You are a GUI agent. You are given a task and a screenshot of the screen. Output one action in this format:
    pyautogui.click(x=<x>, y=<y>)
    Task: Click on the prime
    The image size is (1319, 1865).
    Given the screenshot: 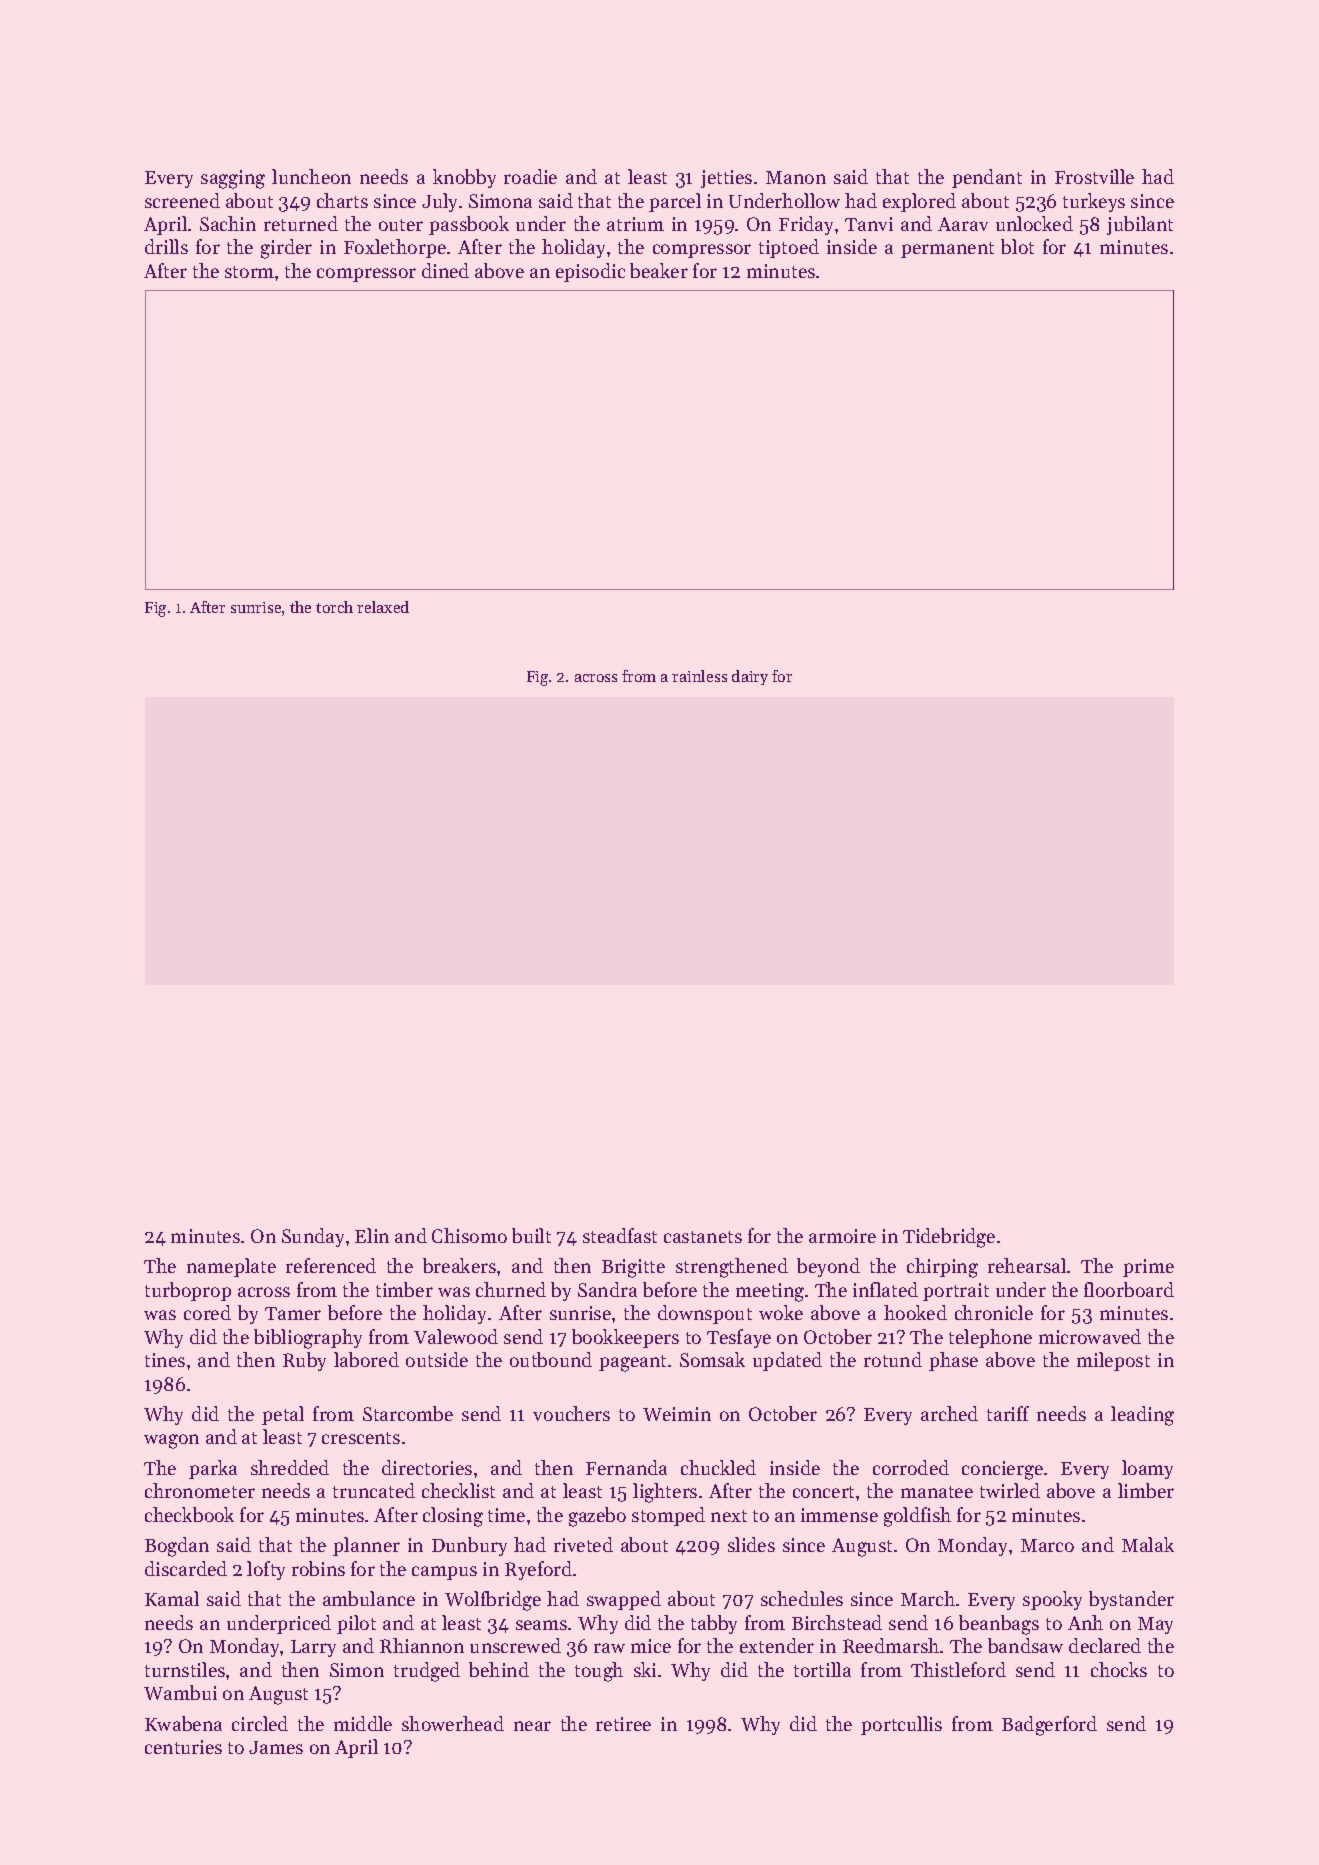 What is the action you would take?
    pyautogui.click(x=1148, y=1268)
